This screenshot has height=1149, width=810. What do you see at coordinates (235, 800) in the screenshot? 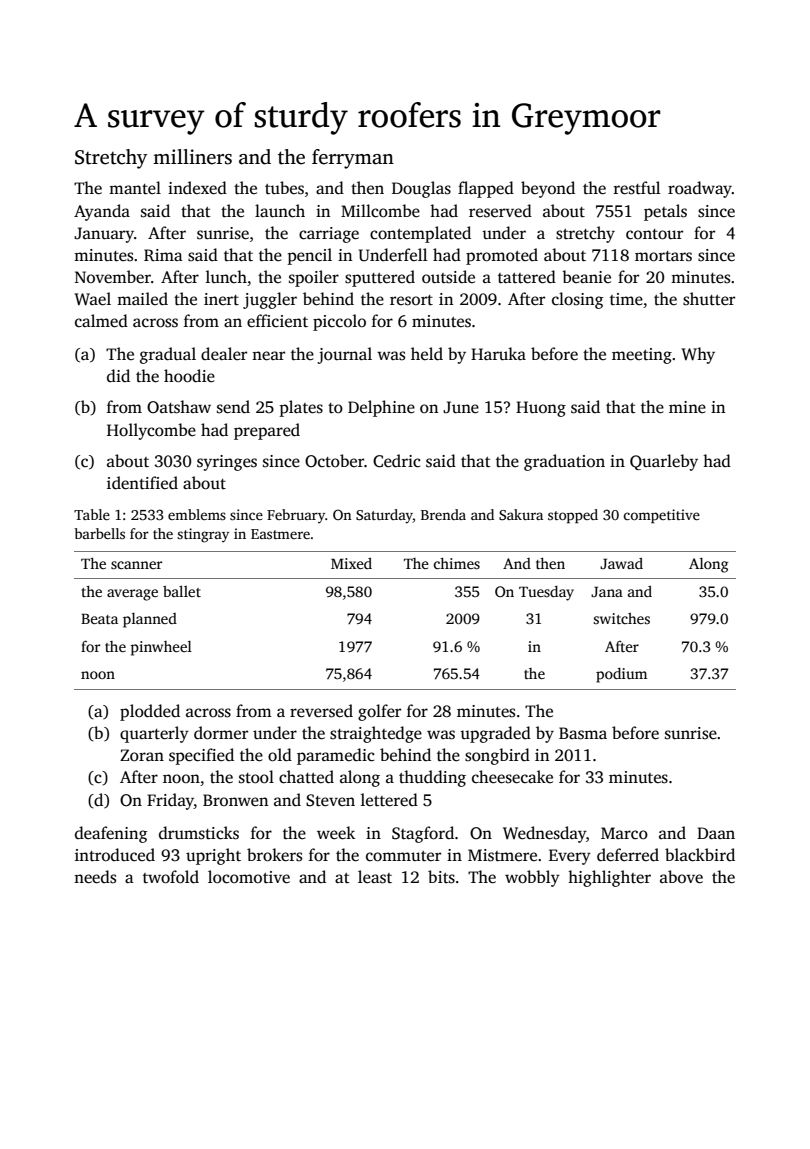
I see `Bronwen` at bounding box center [235, 800].
